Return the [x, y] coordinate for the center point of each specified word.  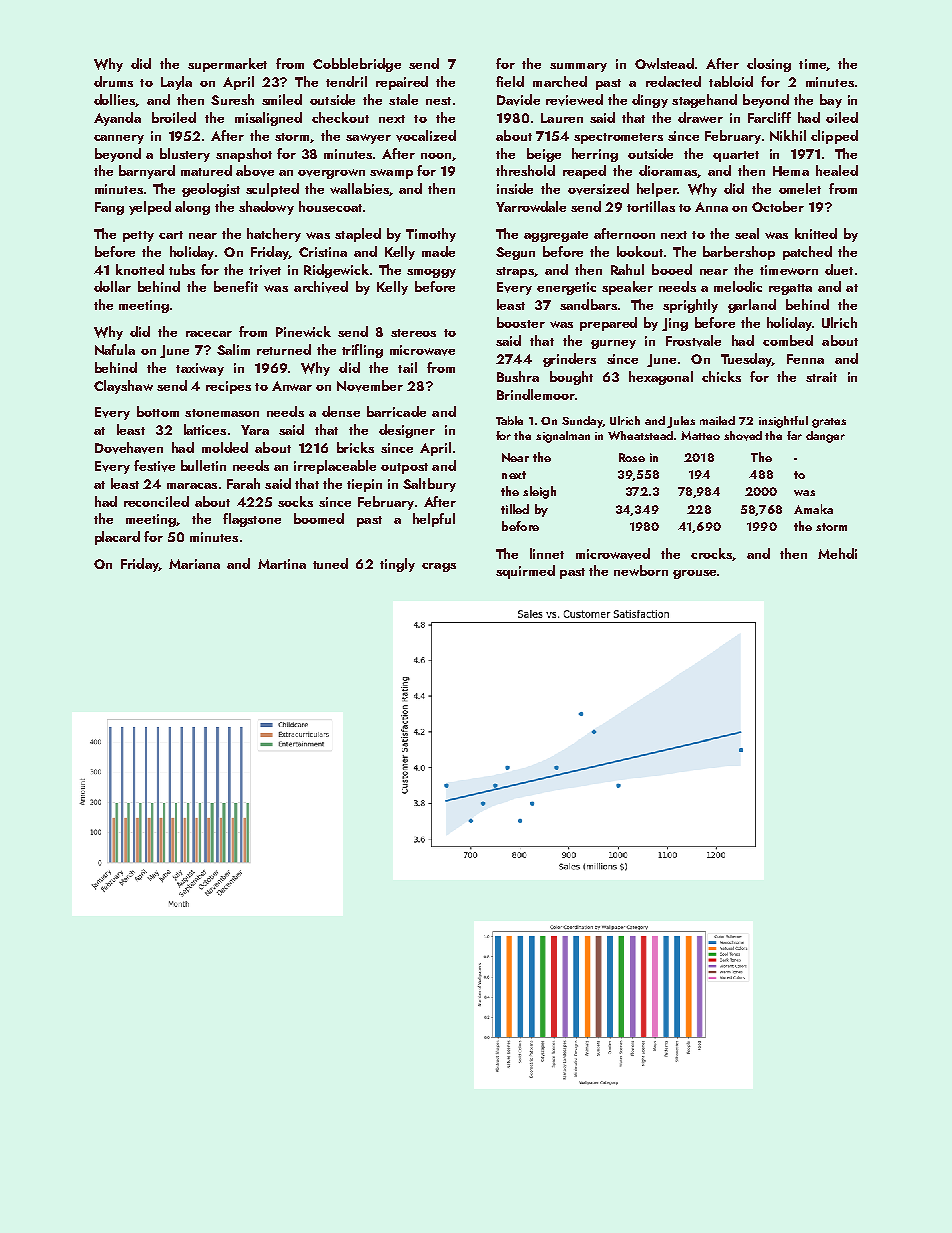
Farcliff [769, 117]
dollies [114, 99]
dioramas [668, 170]
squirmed [525, 572]
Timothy [431, 235]
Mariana [194, 564]
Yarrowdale [531, 206]
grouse [694, 574]
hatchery [274, 235]
